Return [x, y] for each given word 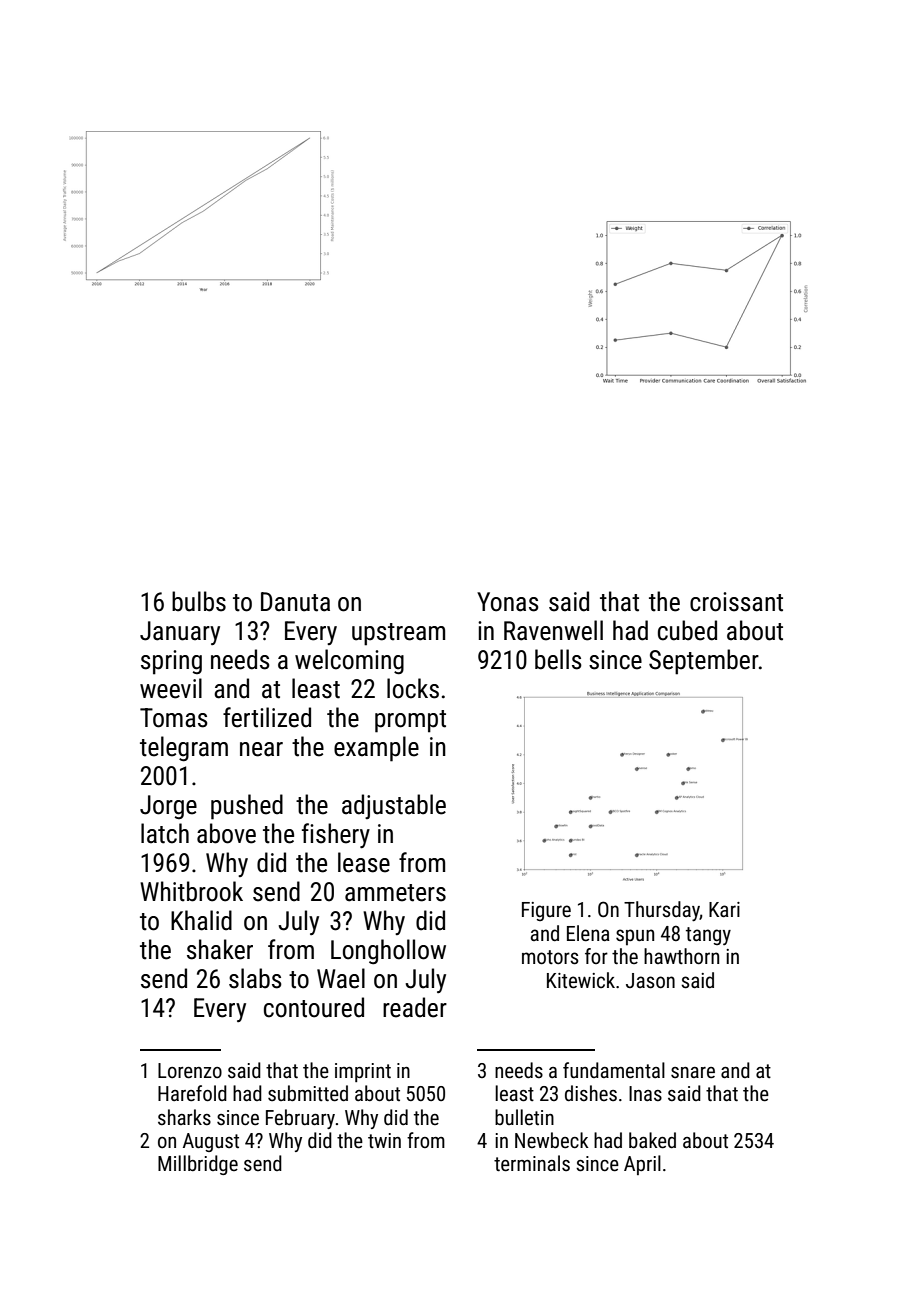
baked [652, 1140]
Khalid [201, 920]
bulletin [524, 1117]
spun [635, 937]
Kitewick [581, 980]
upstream [398, 634]
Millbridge [198, 1165]
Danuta [295, 602]
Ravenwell [553, 630]
